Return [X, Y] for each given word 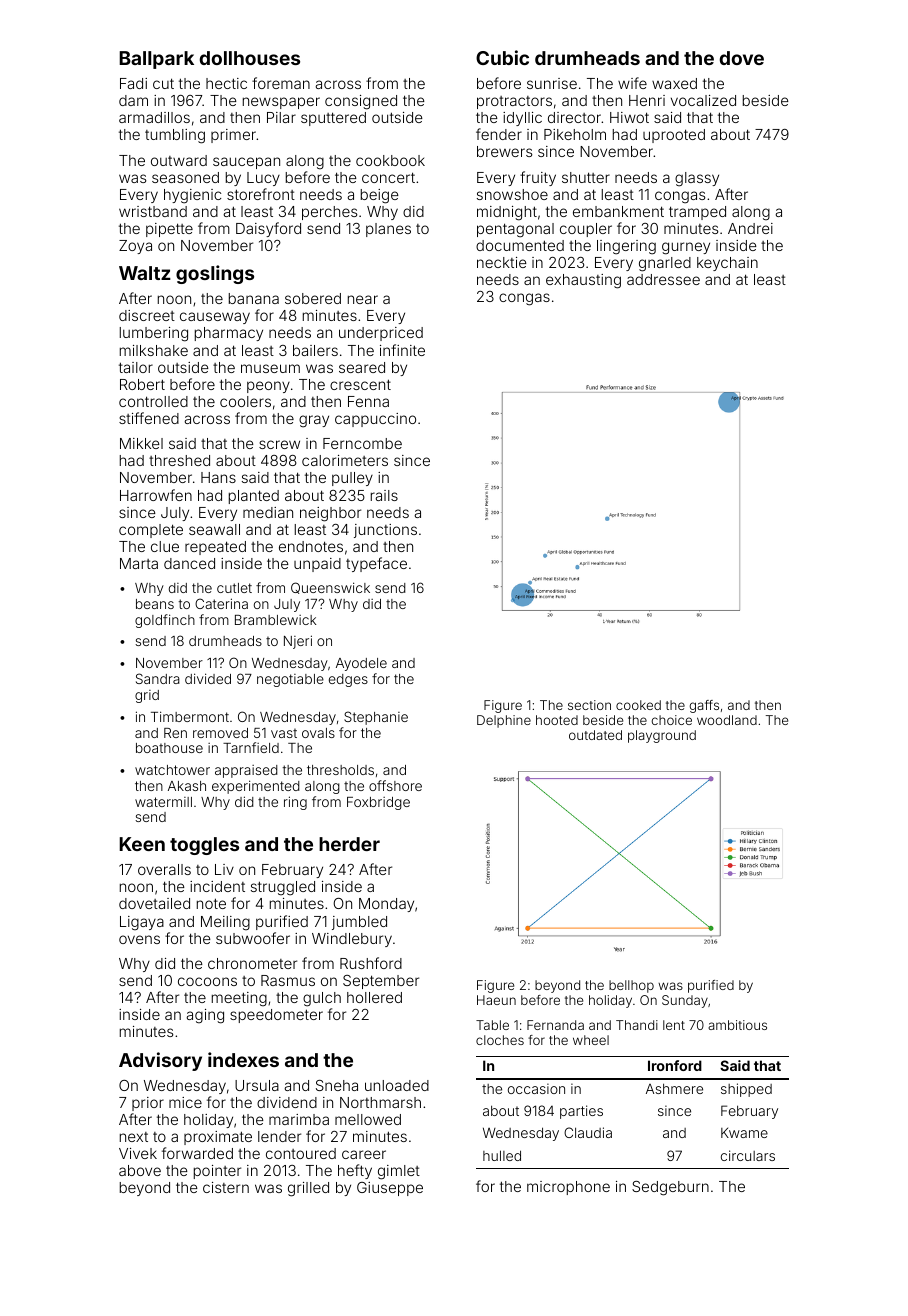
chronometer [252, 963]
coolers [245, 401]
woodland [727, 720]
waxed [674, 83]
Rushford [371, 963]
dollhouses [250, 58]
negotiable [290, 680]
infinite [402, 350]
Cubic [502, 57]
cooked [638, 705]
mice [185, 1102]
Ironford [675, 1065]
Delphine [504, 721]
